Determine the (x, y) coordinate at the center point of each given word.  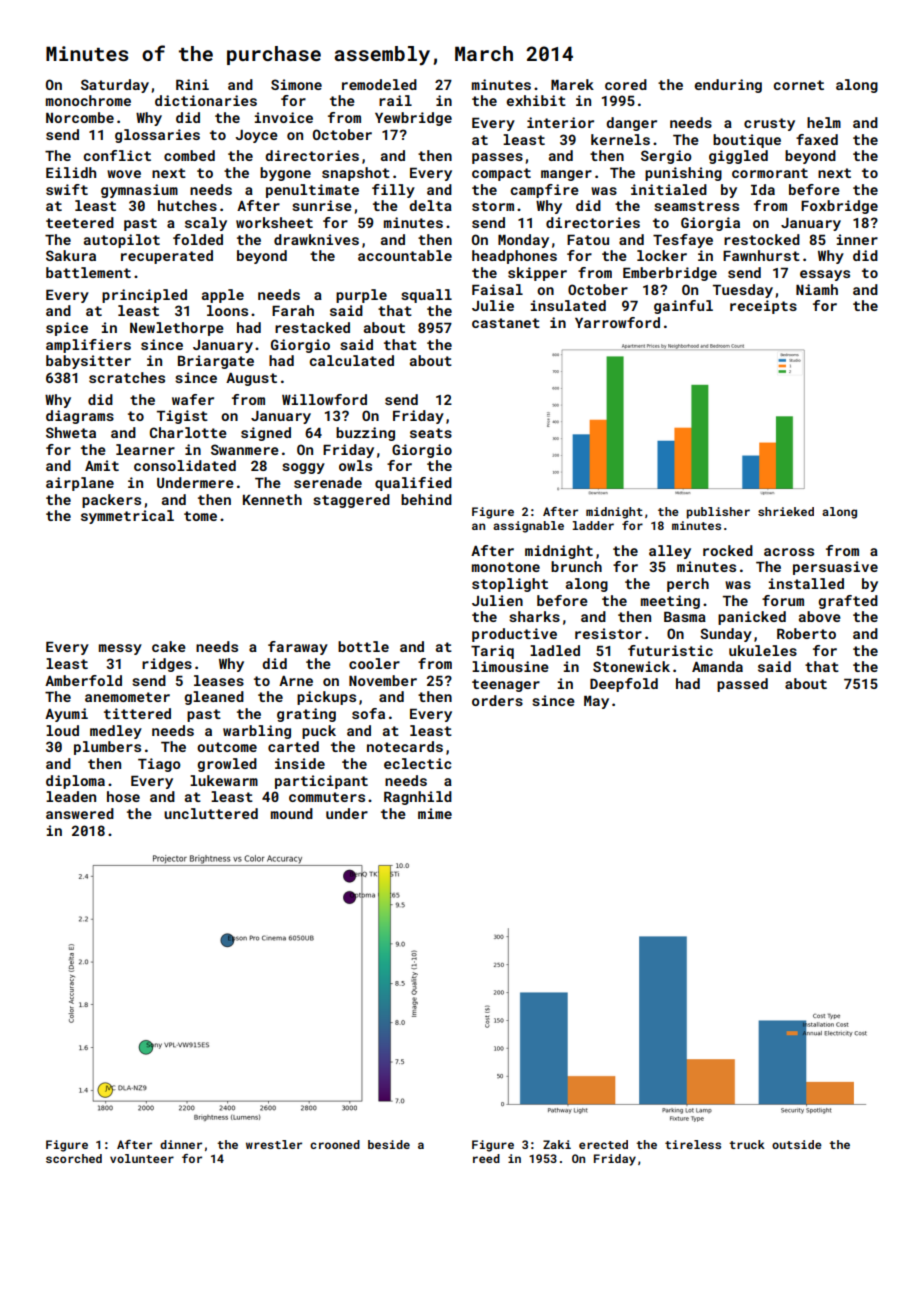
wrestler (274, 1144)
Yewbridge (413, 119)
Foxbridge (839, 207)
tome (200, 516)
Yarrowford (617, 322)
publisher (718, 513)
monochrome (88, 100)
